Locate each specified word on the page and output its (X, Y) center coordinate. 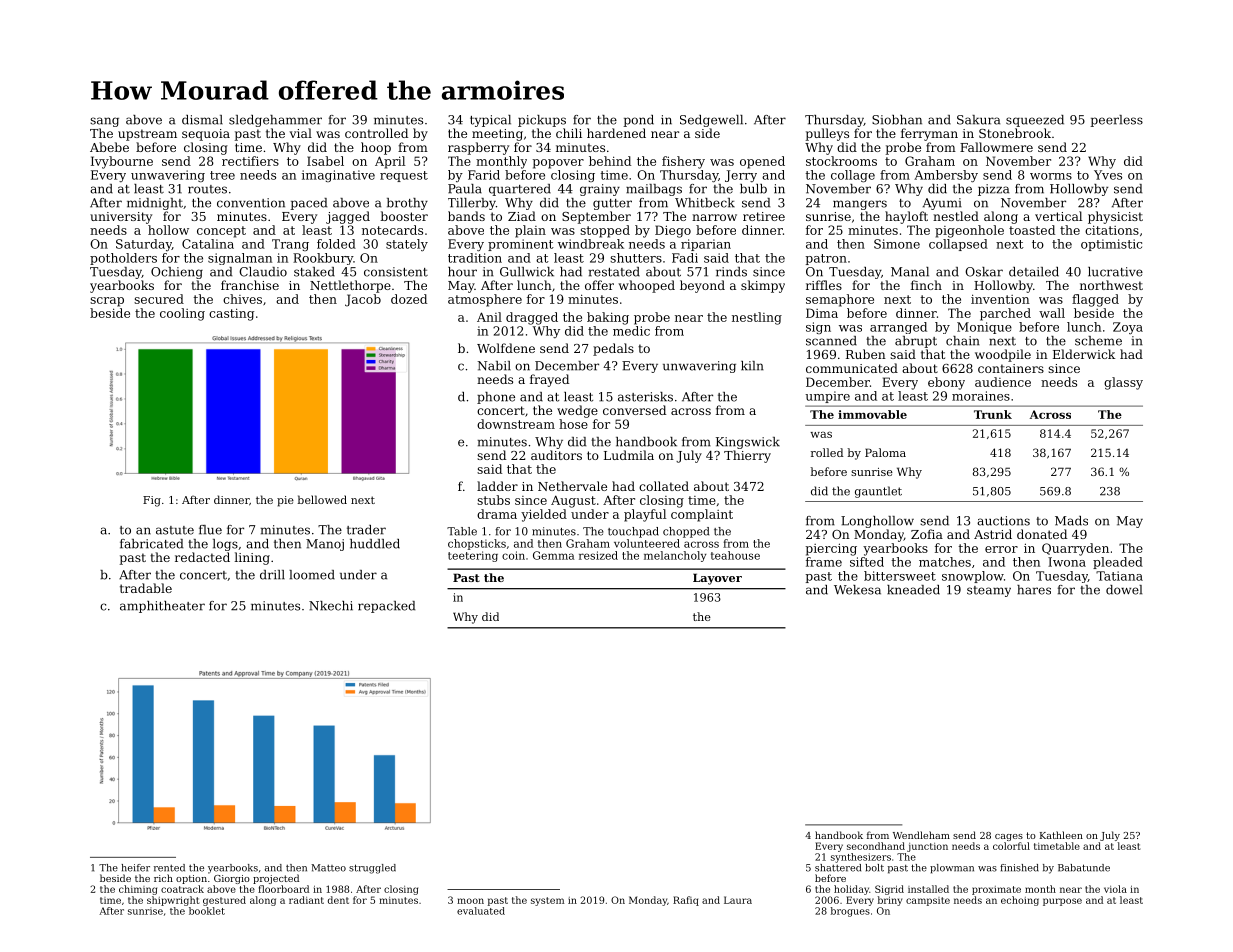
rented (169, 868)
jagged (348, 217)
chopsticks (477, 544)
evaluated (481, 911)
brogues (850, 912)
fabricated (151, 544)
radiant (306, 900)
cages (1009, 837)
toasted (1032, 230)
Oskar (984, 272)
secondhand (876, 846)
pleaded (1118, 563)
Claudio (263, 272)
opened (762, 162)
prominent (521, 245)
